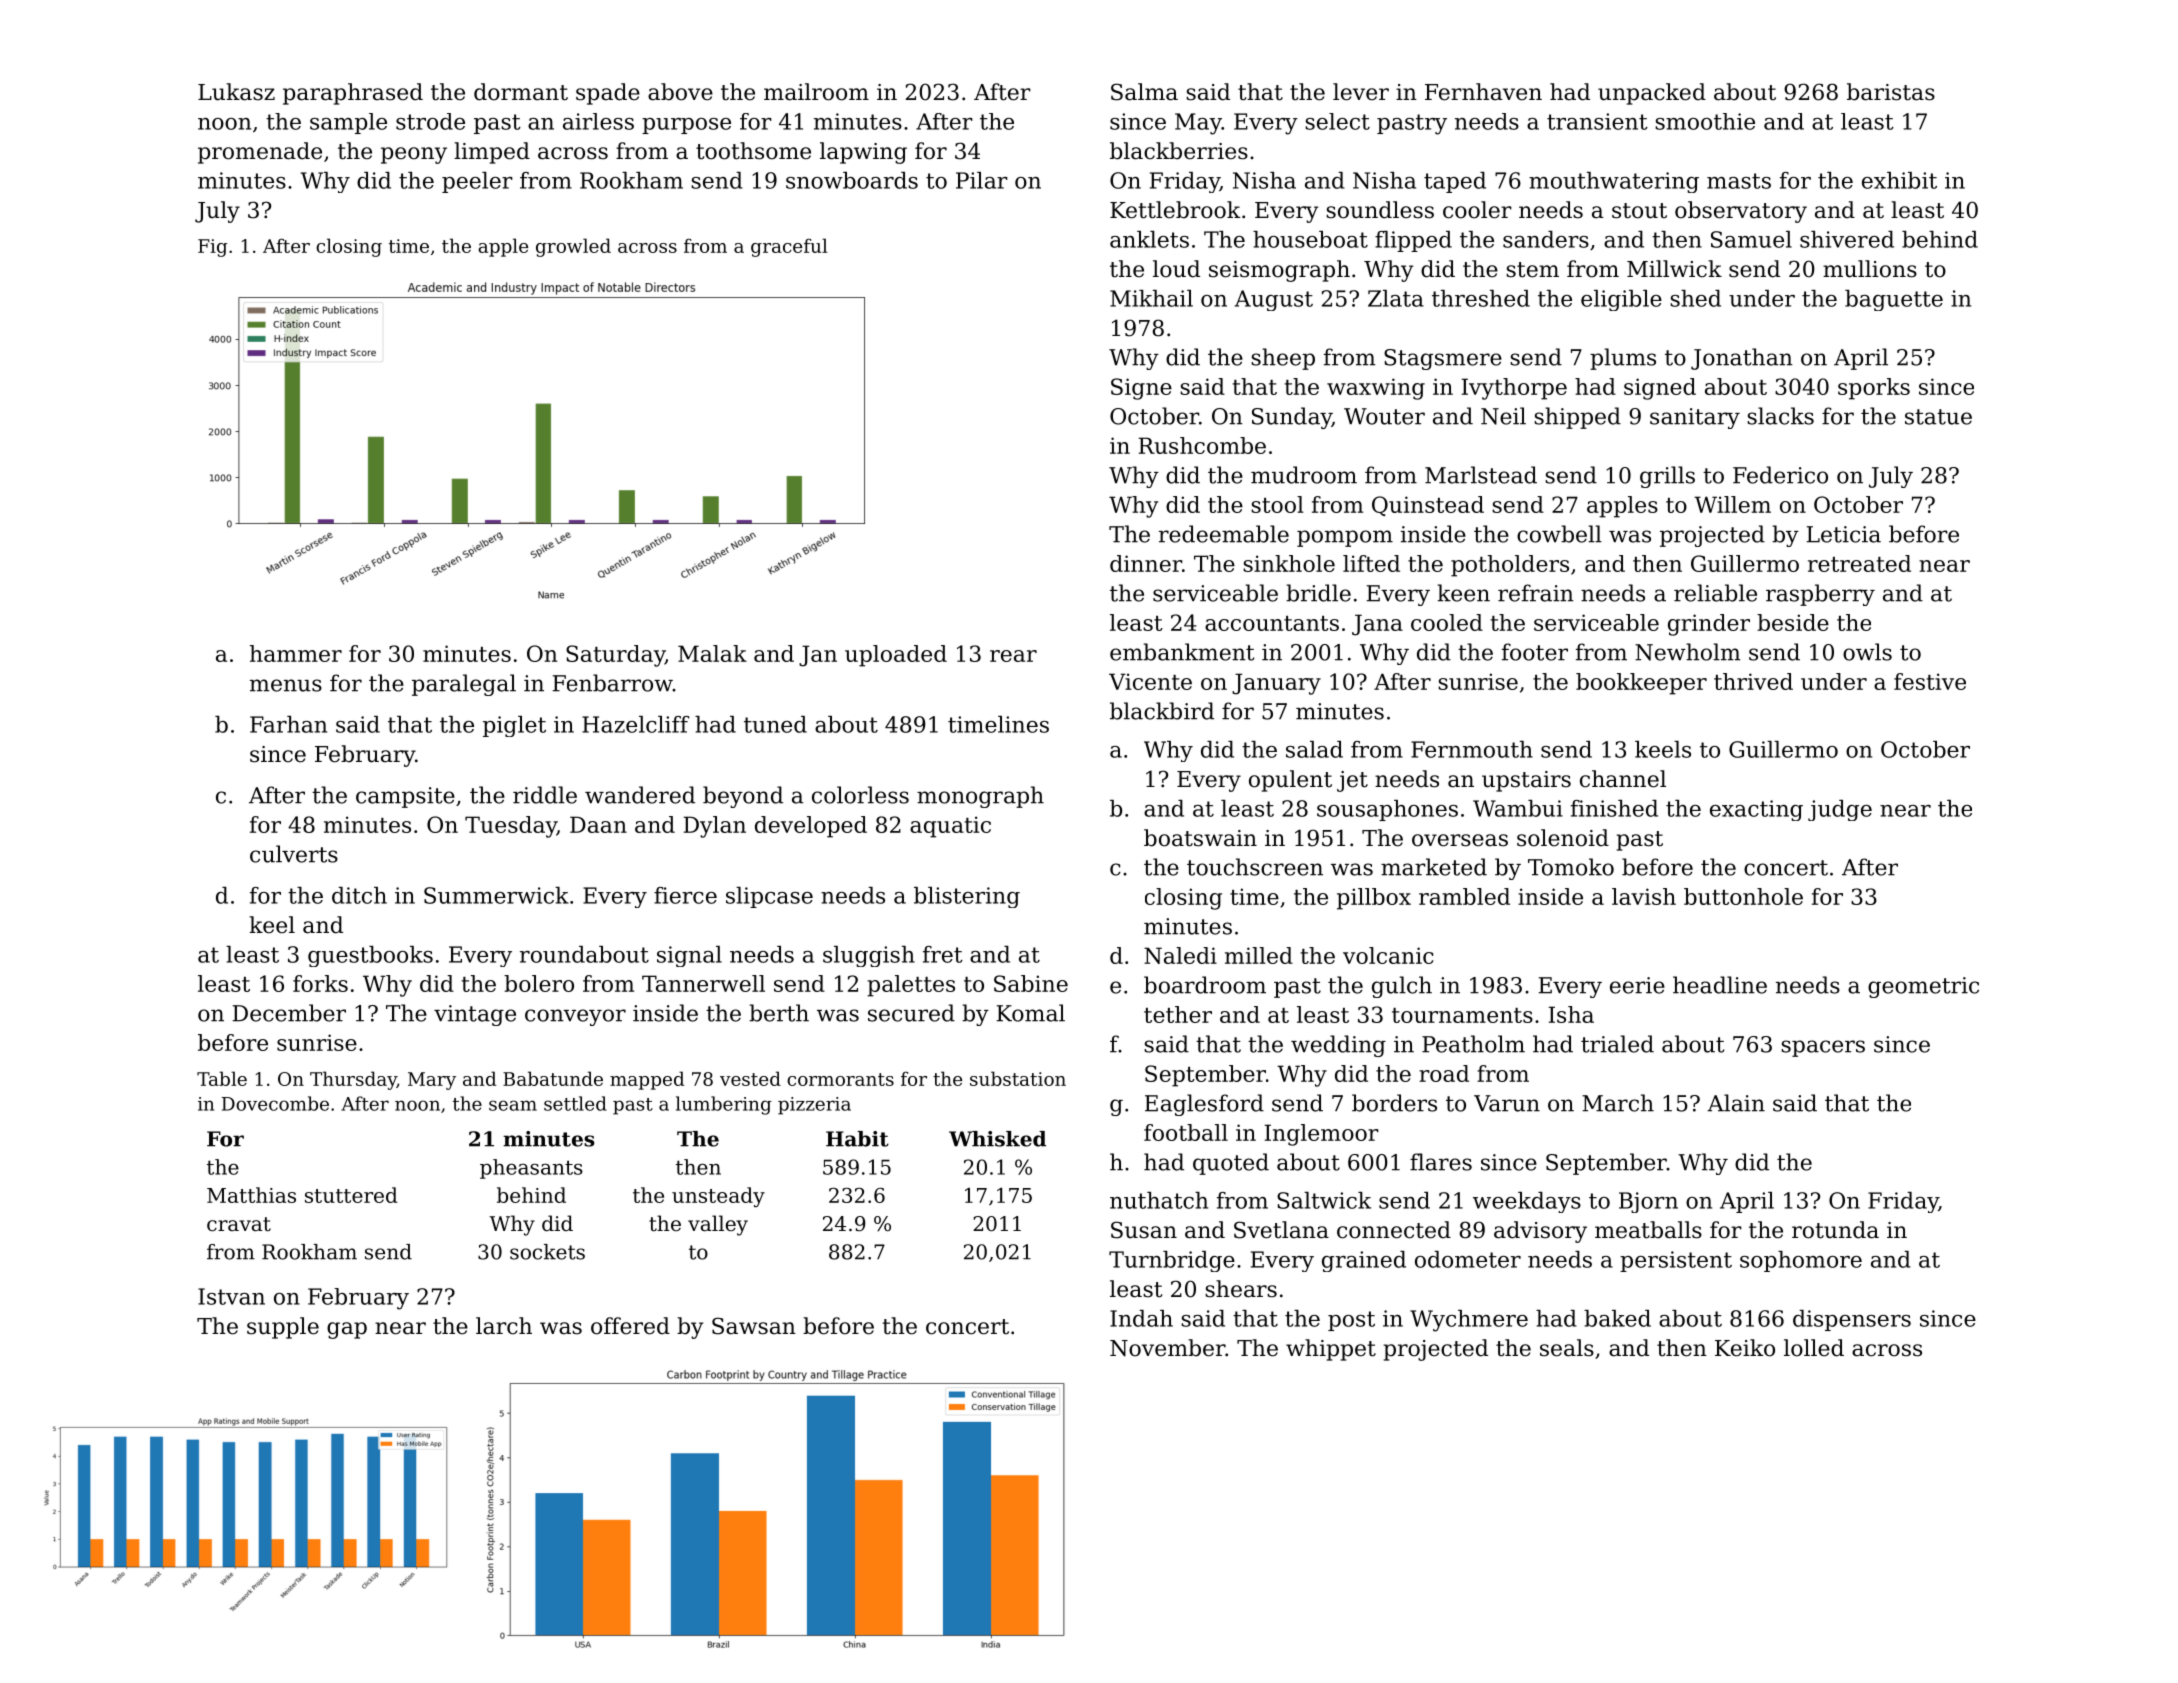 The height and width of the screenshot is (1683, 2178). Describe the element at coordinates (1483, 92) in the screenshot. I see `Fernhaven` at that location.
